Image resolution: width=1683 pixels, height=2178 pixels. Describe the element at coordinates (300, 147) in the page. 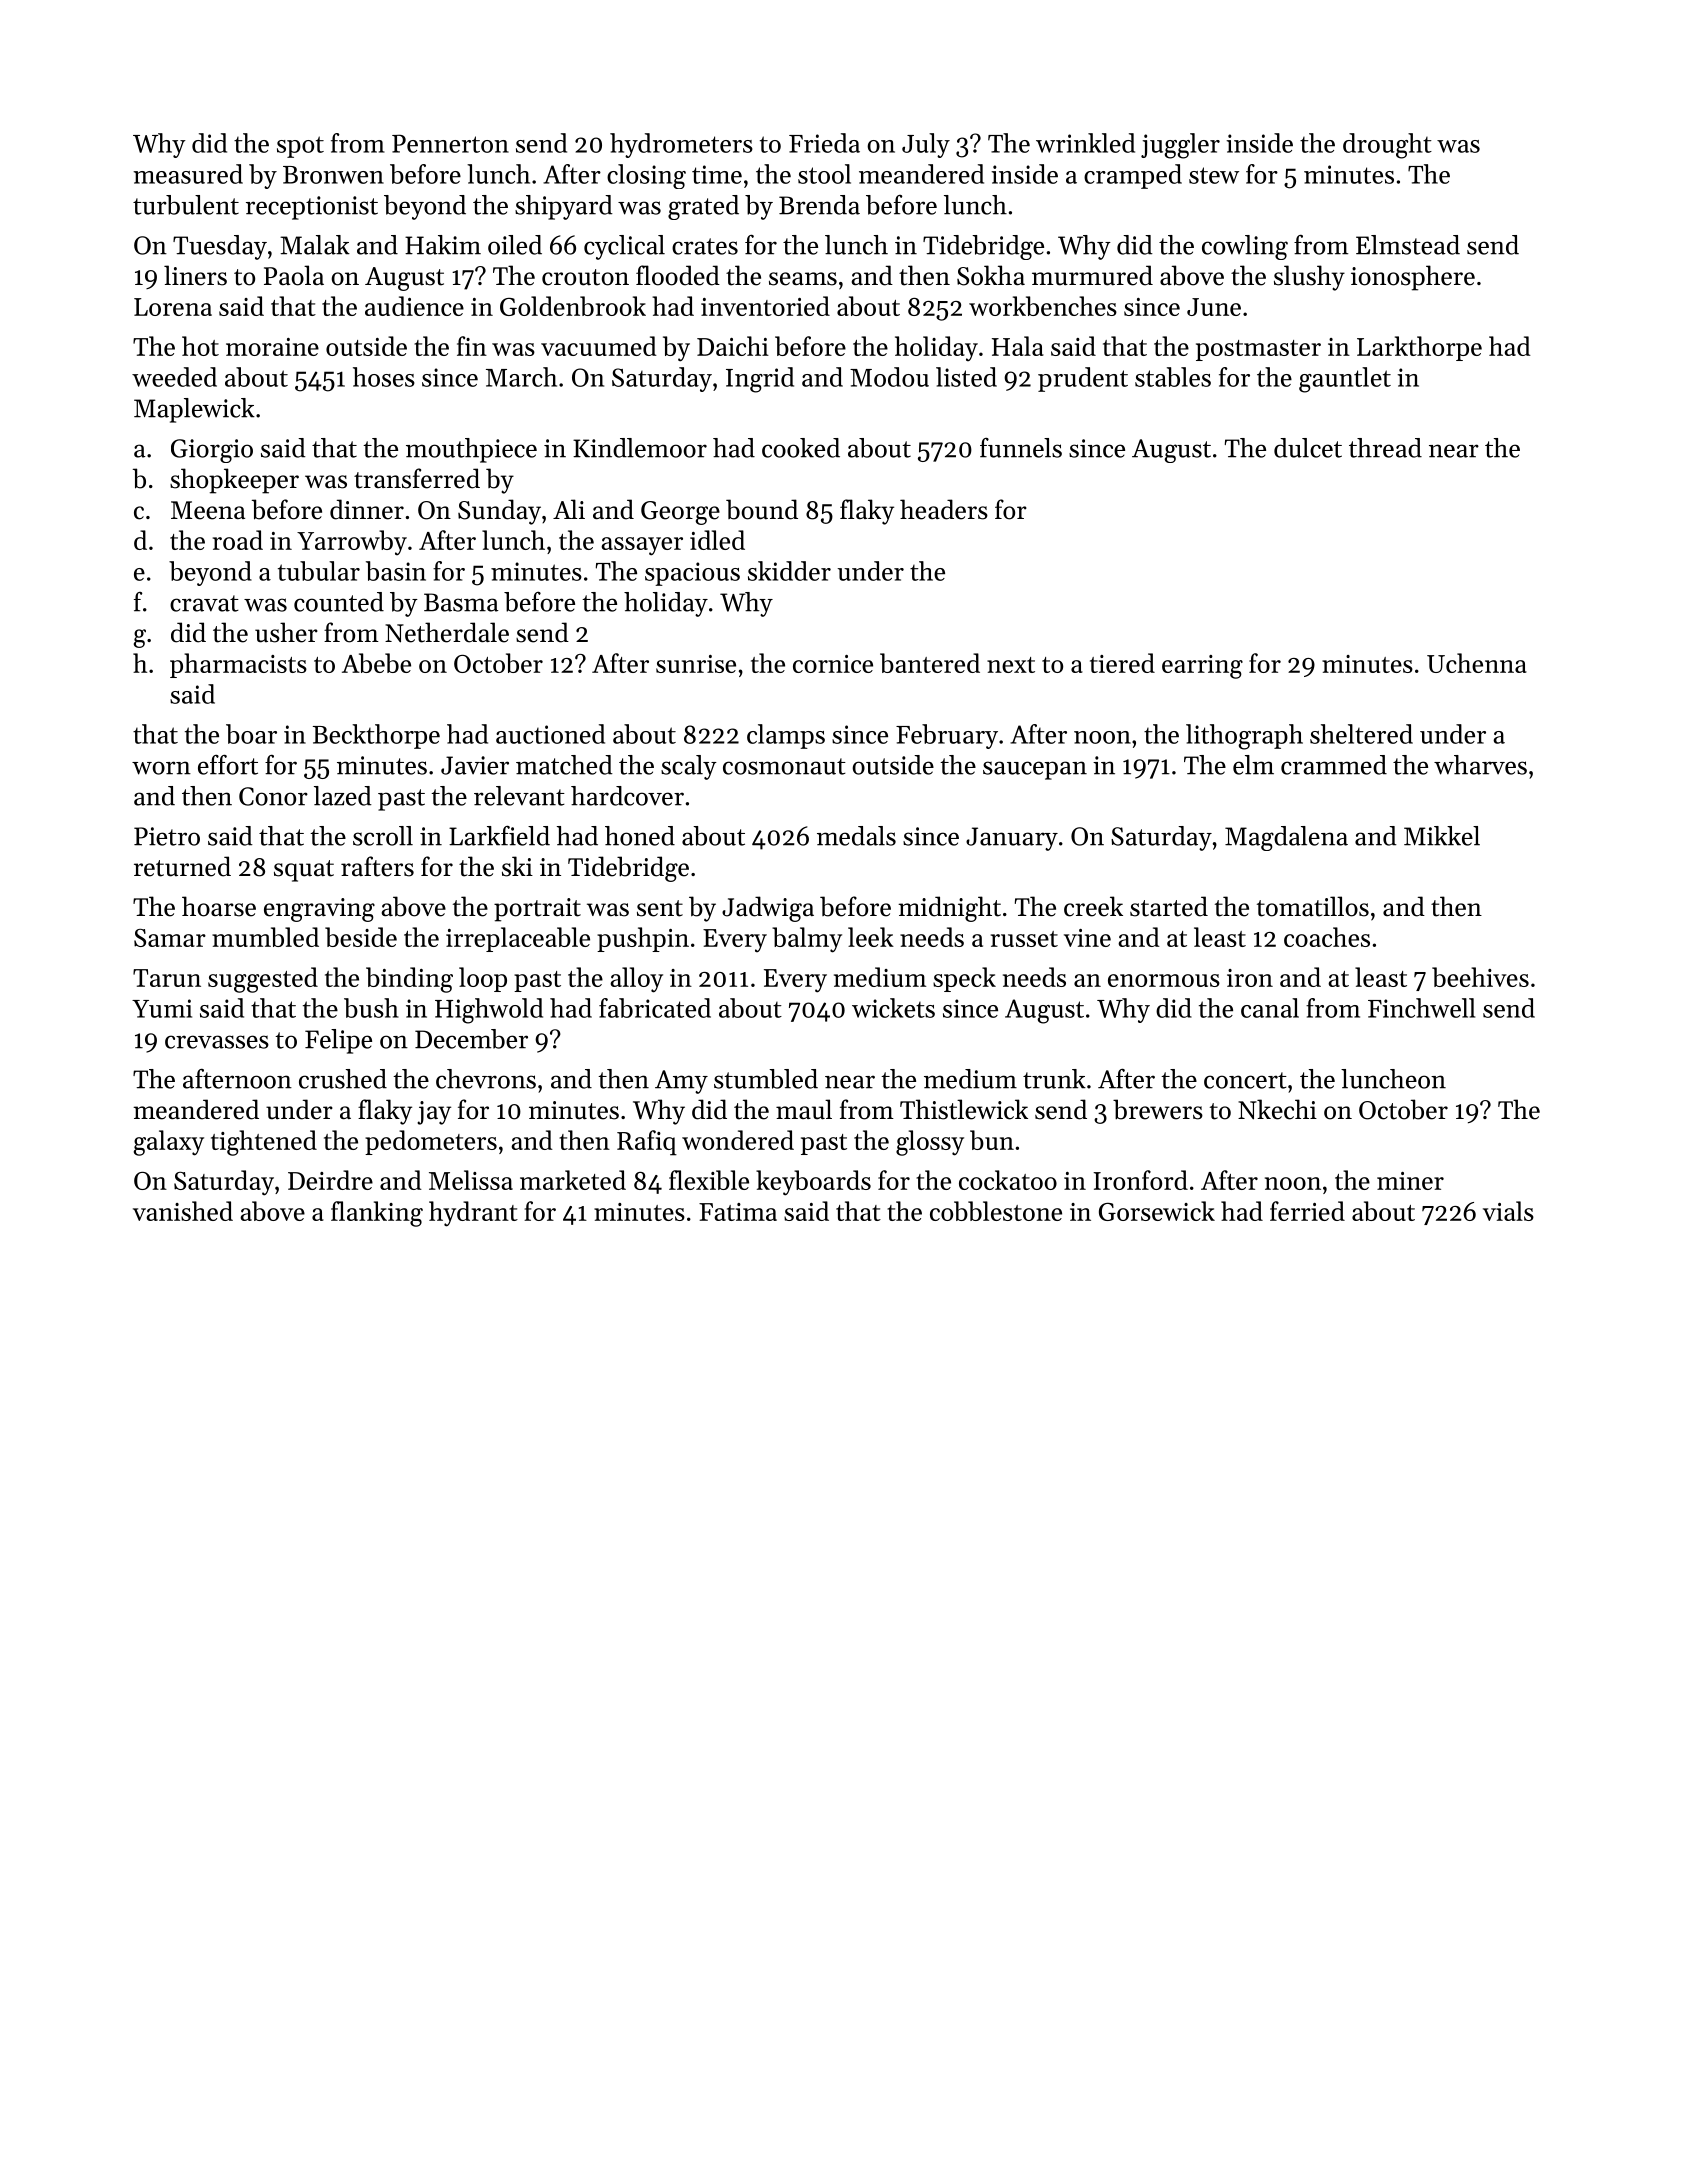

I see `spot` at that location.
